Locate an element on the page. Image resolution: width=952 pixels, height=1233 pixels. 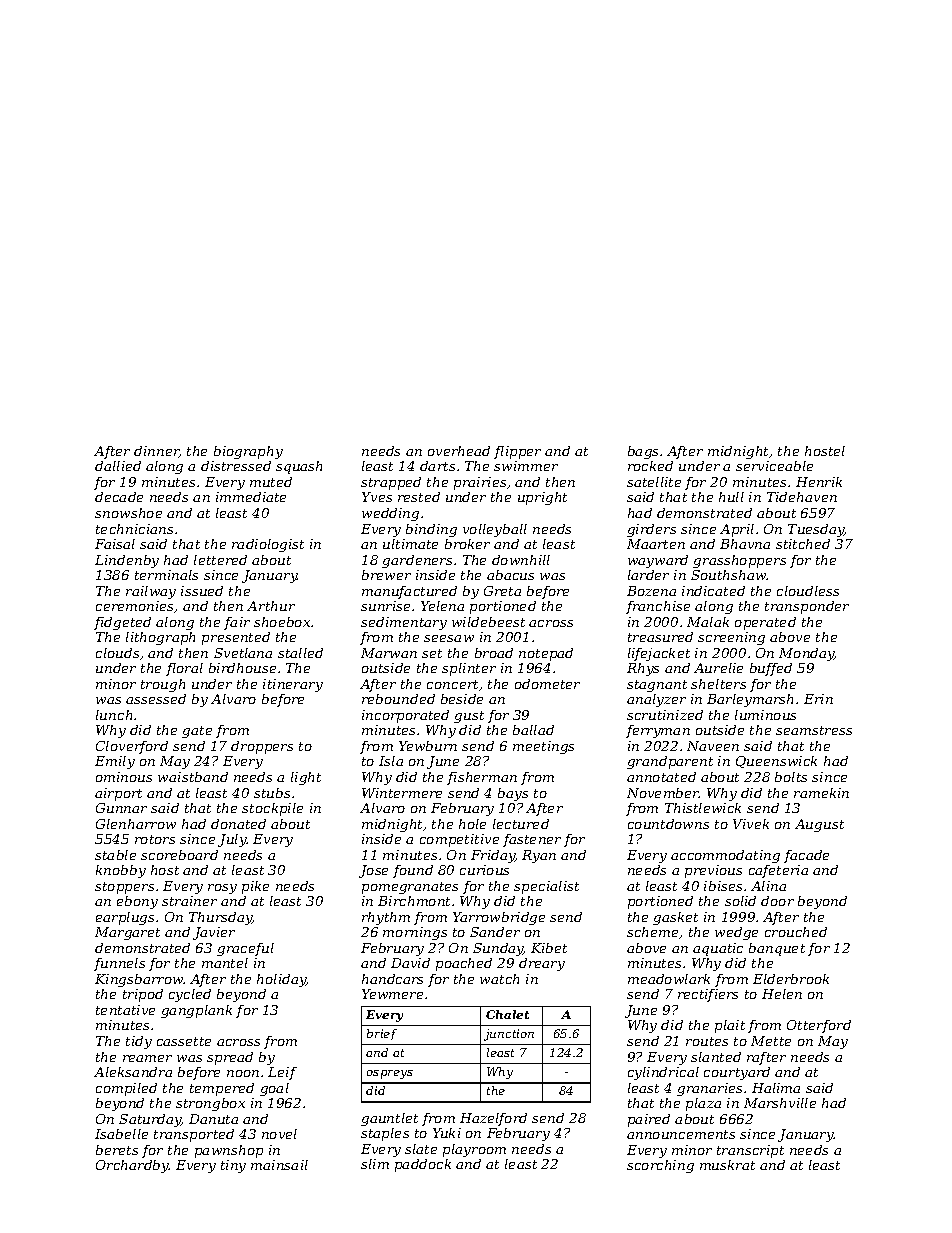
ramekin is located at coordinates (821, 793).
